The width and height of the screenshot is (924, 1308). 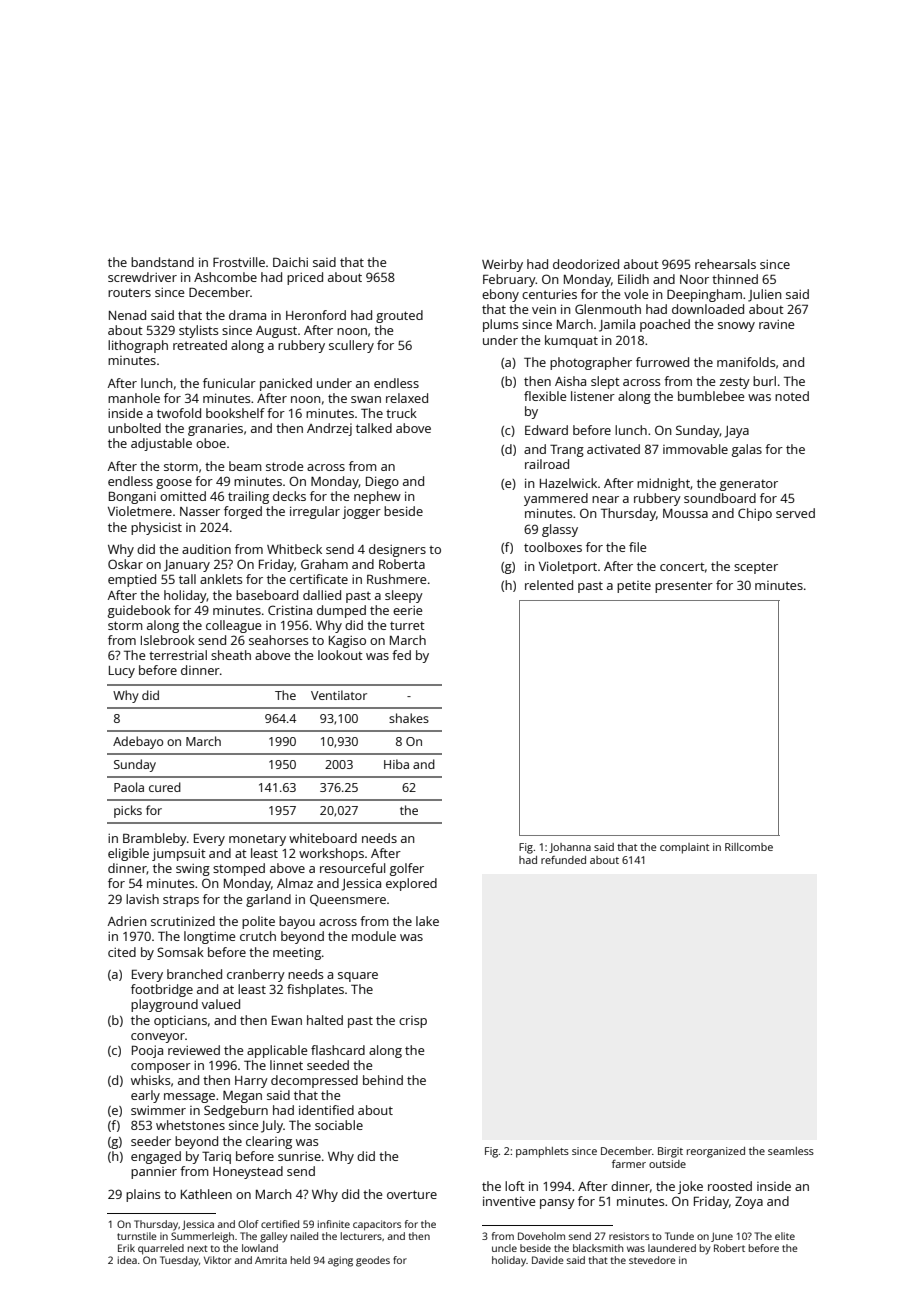 What do you see at coordinates (586, 264) in the screenshot?
I see `deodorized` at bounding box center [586, 264].
